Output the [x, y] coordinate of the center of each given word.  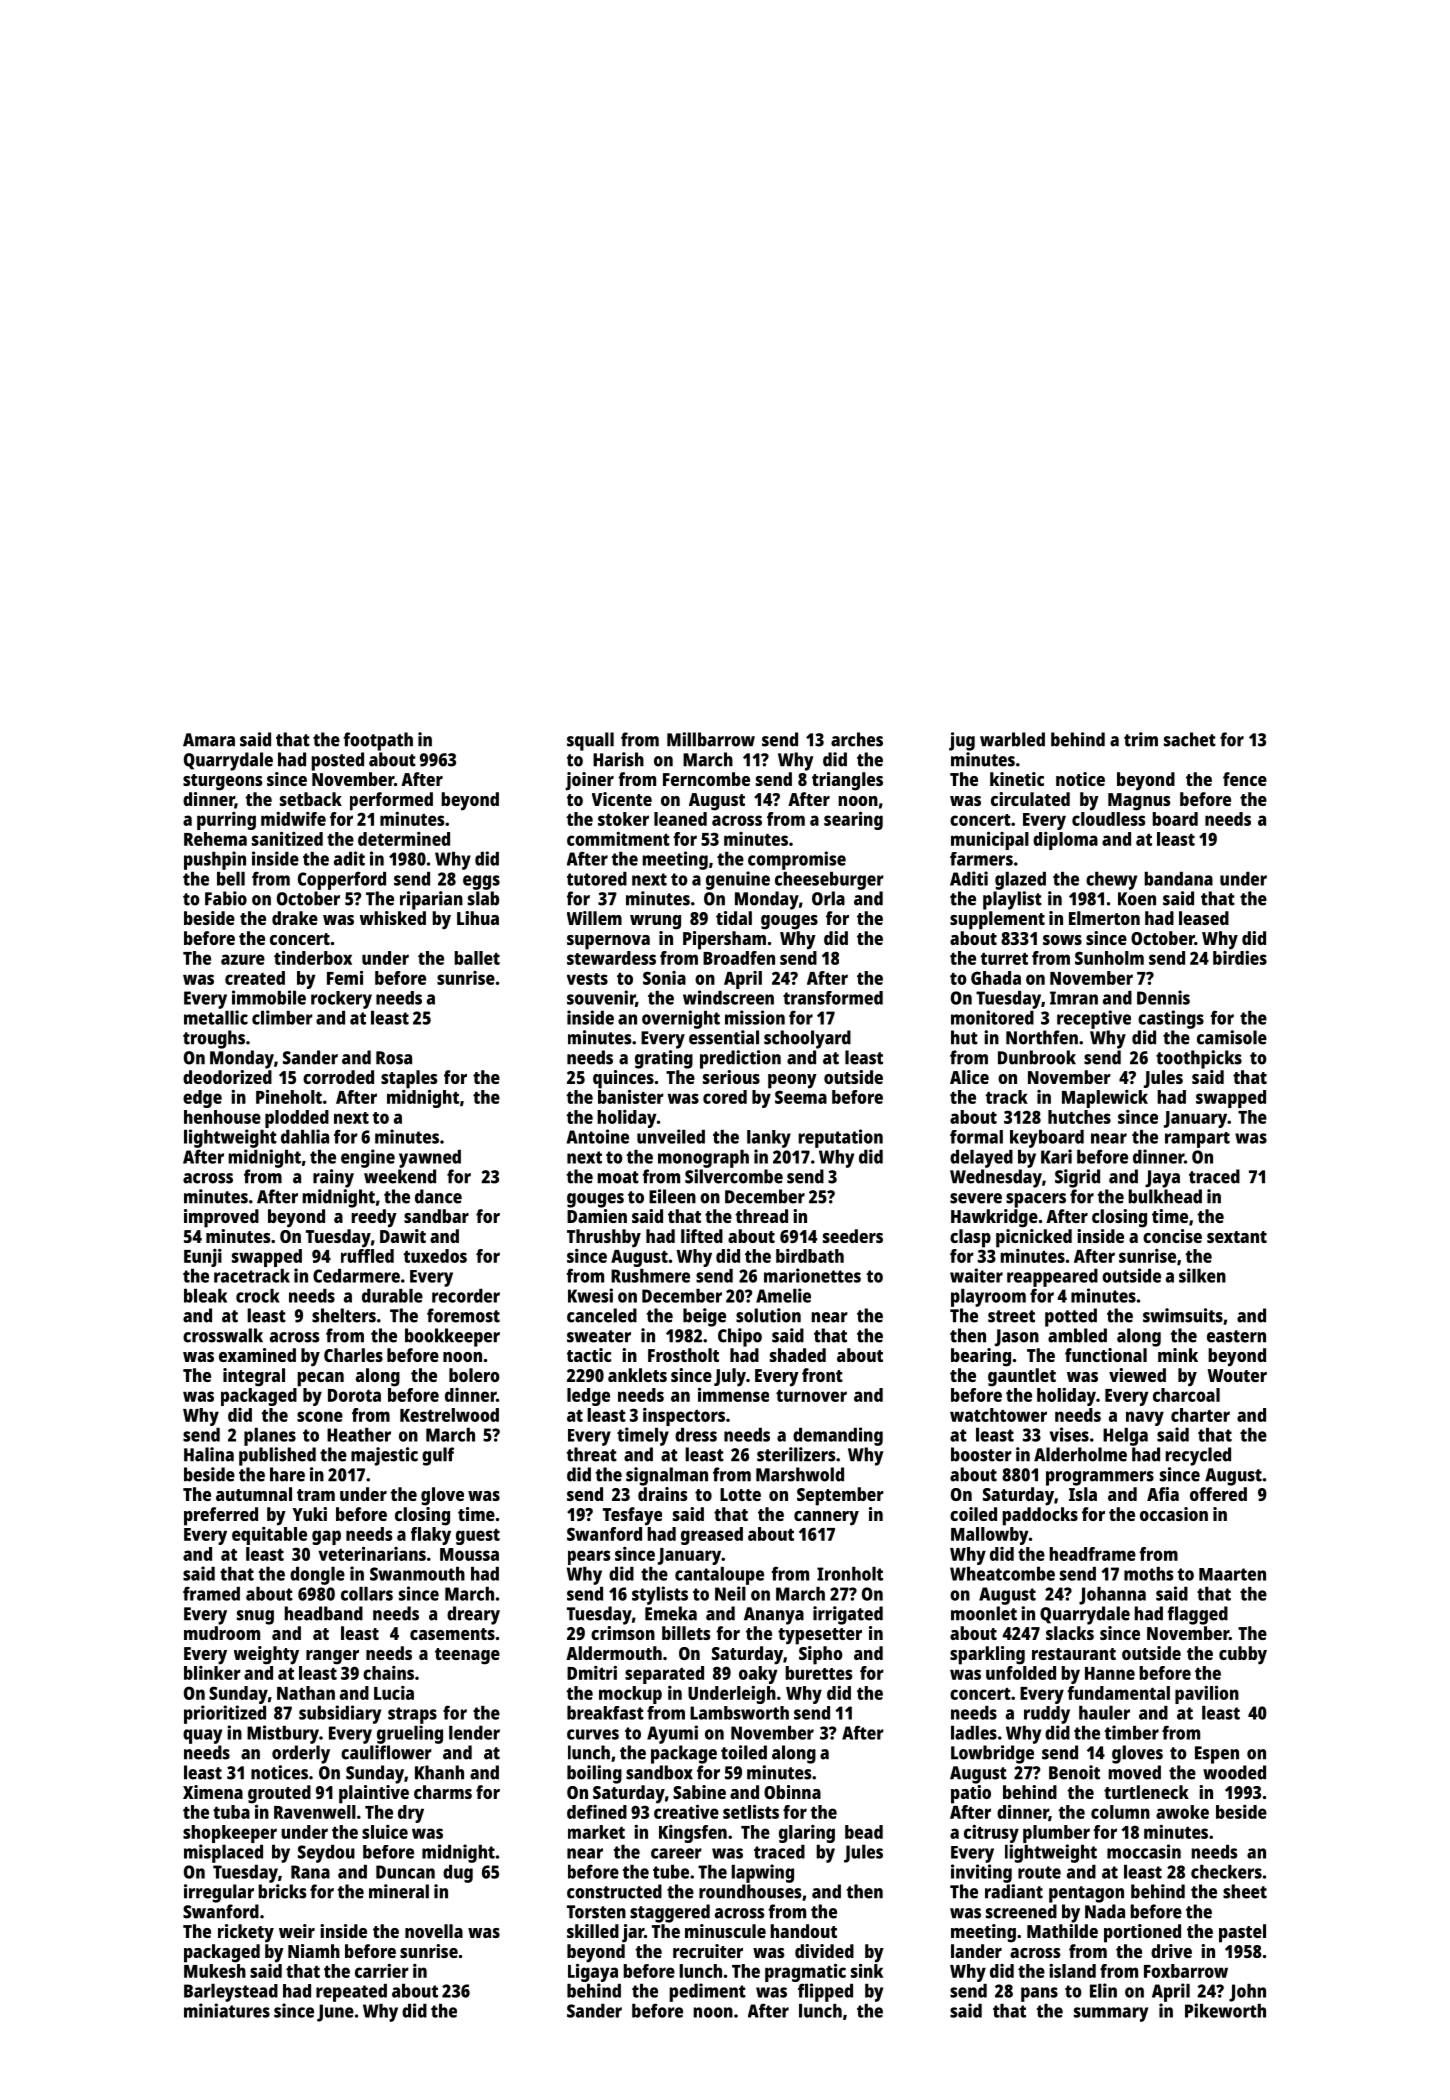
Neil [730, 1593]
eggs [481, 882]
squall [590, 741]
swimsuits [1183, 1315]
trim [1141, 739]
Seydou [326, 1854]
